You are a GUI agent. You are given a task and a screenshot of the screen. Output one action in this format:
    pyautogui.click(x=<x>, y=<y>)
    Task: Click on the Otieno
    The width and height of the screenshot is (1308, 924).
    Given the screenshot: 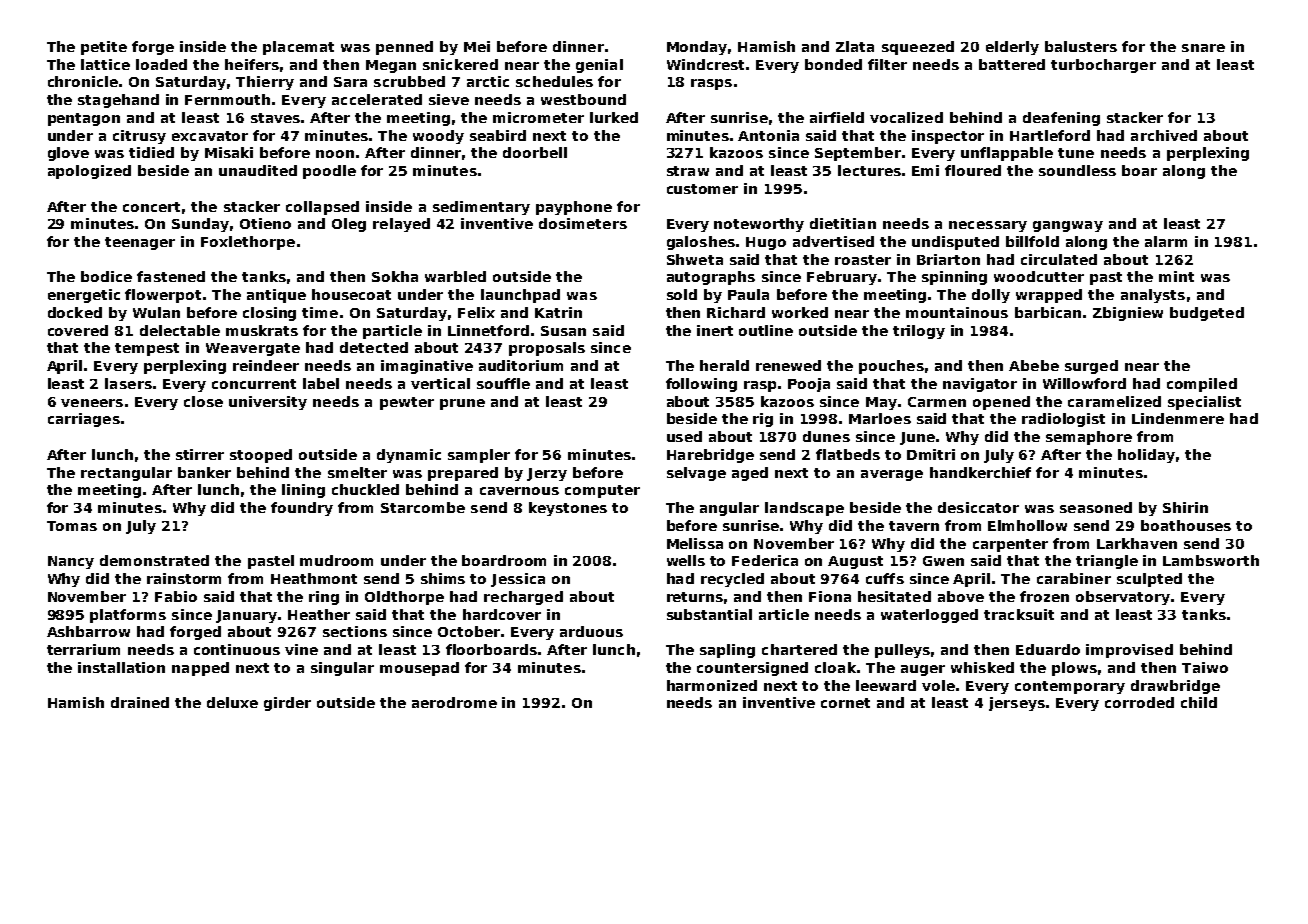 What is the action you would take?
    pyautogui.click(x=265, y=223)
